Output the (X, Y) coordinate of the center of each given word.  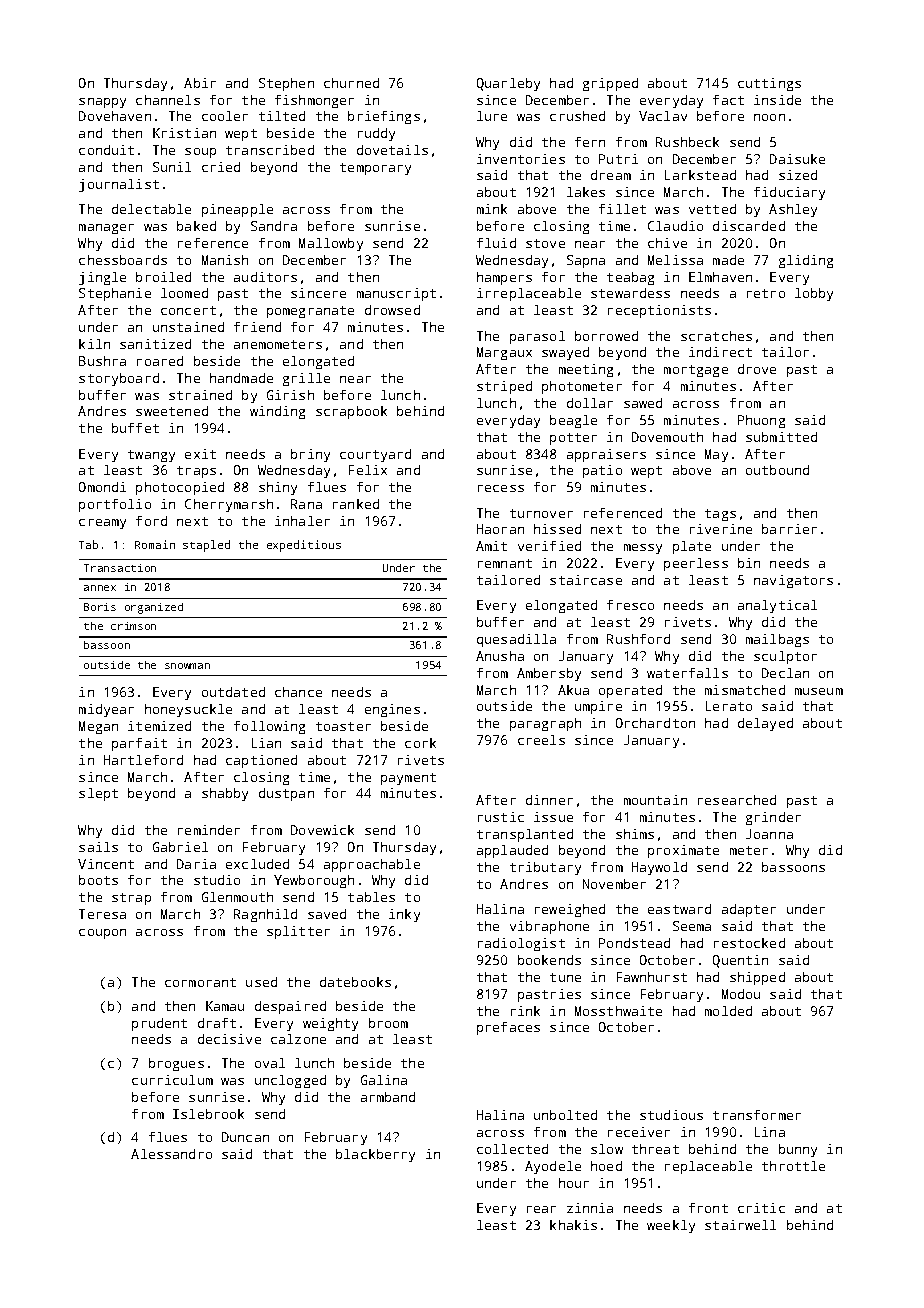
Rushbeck (687, 142)
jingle (102, 278)
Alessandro (171, 1154)
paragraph (545, 724)
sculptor (785, 657)
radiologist (521, 944)
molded (728, 1011)
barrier (789, 529)
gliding (806, 261)
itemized (159, 726)
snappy (102, 103)
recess (501, 488)
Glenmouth (237, 897)
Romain (155, 544)
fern (590, 142)
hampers (504, 278)
